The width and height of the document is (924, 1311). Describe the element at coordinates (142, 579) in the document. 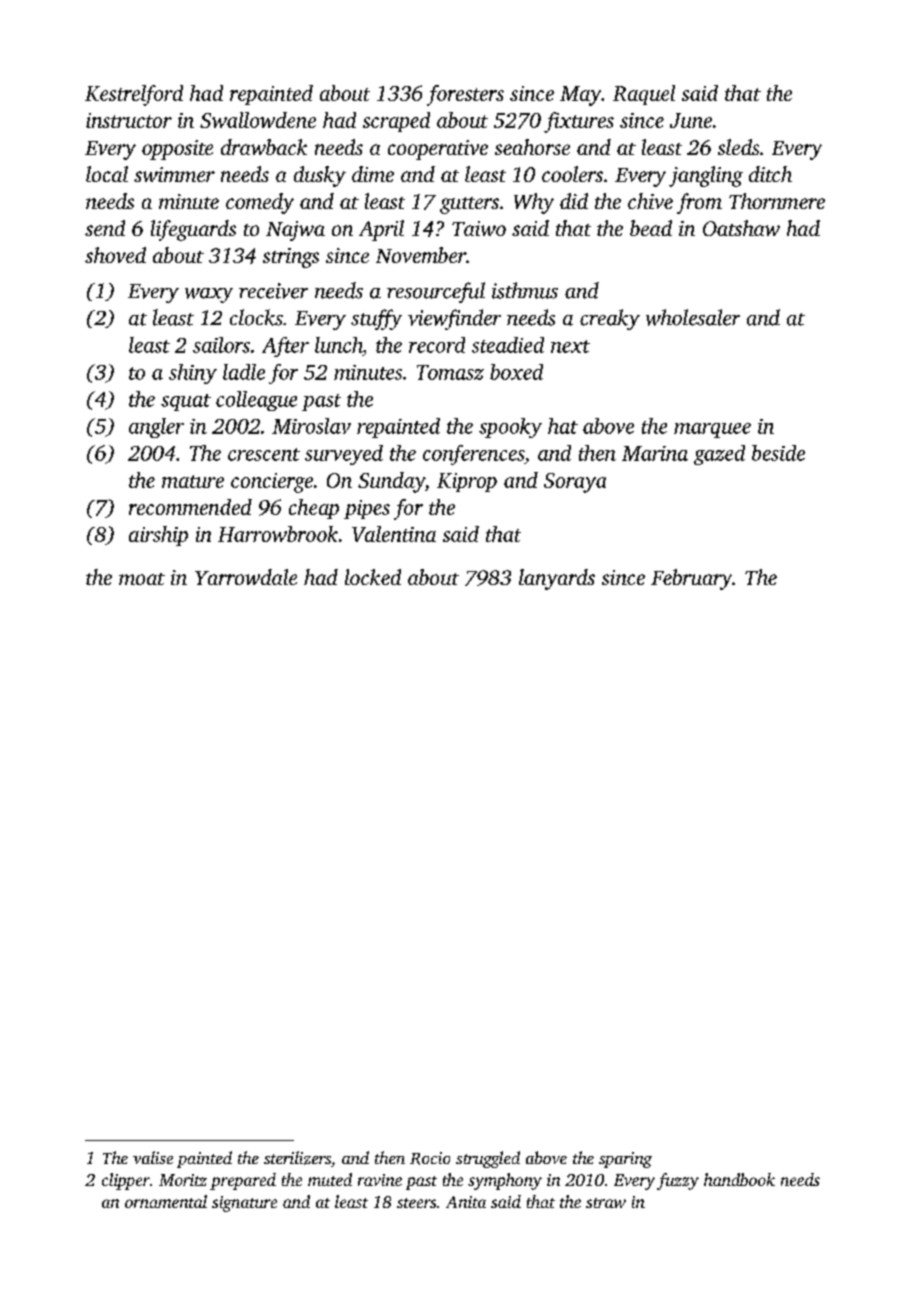

I see `moat` at that location.
